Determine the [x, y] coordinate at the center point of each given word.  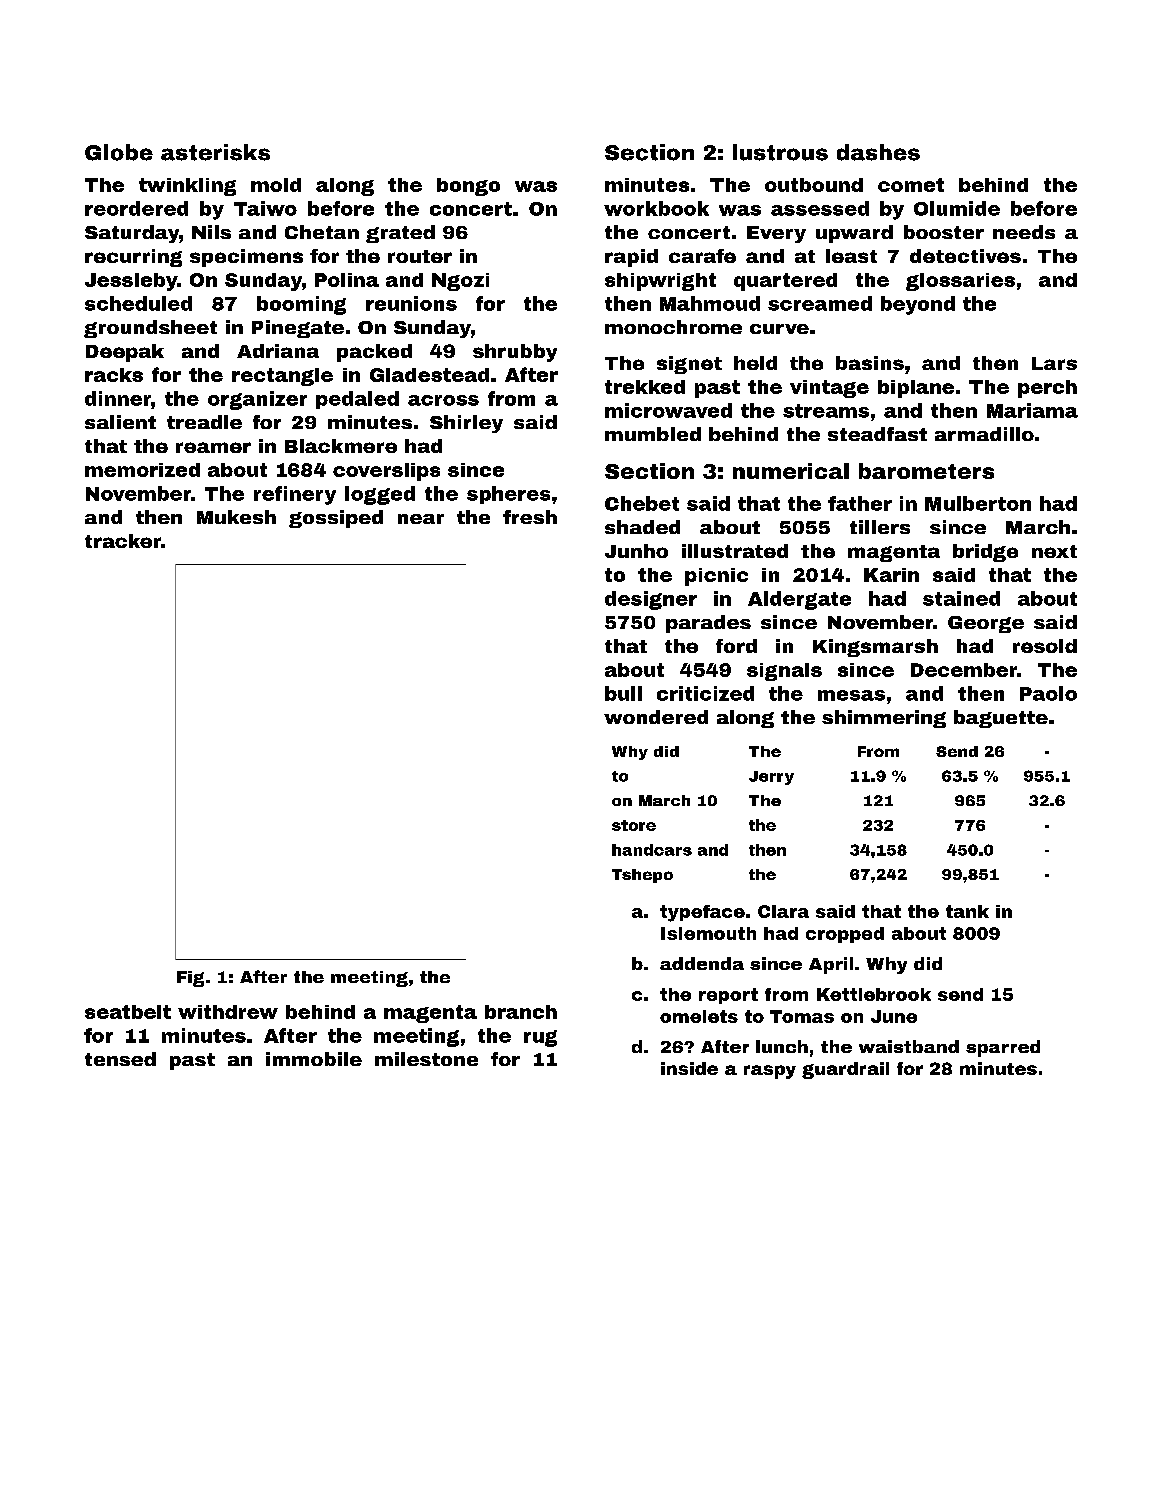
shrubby [515, 353]
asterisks [215, 152]
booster [944, 232]
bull [623, 693]
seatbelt [128, 1012]
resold [1045, 646]
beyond [918, 305]
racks [114, 375]
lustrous [780, 152]
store [634, 825]
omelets [699, 1016]
